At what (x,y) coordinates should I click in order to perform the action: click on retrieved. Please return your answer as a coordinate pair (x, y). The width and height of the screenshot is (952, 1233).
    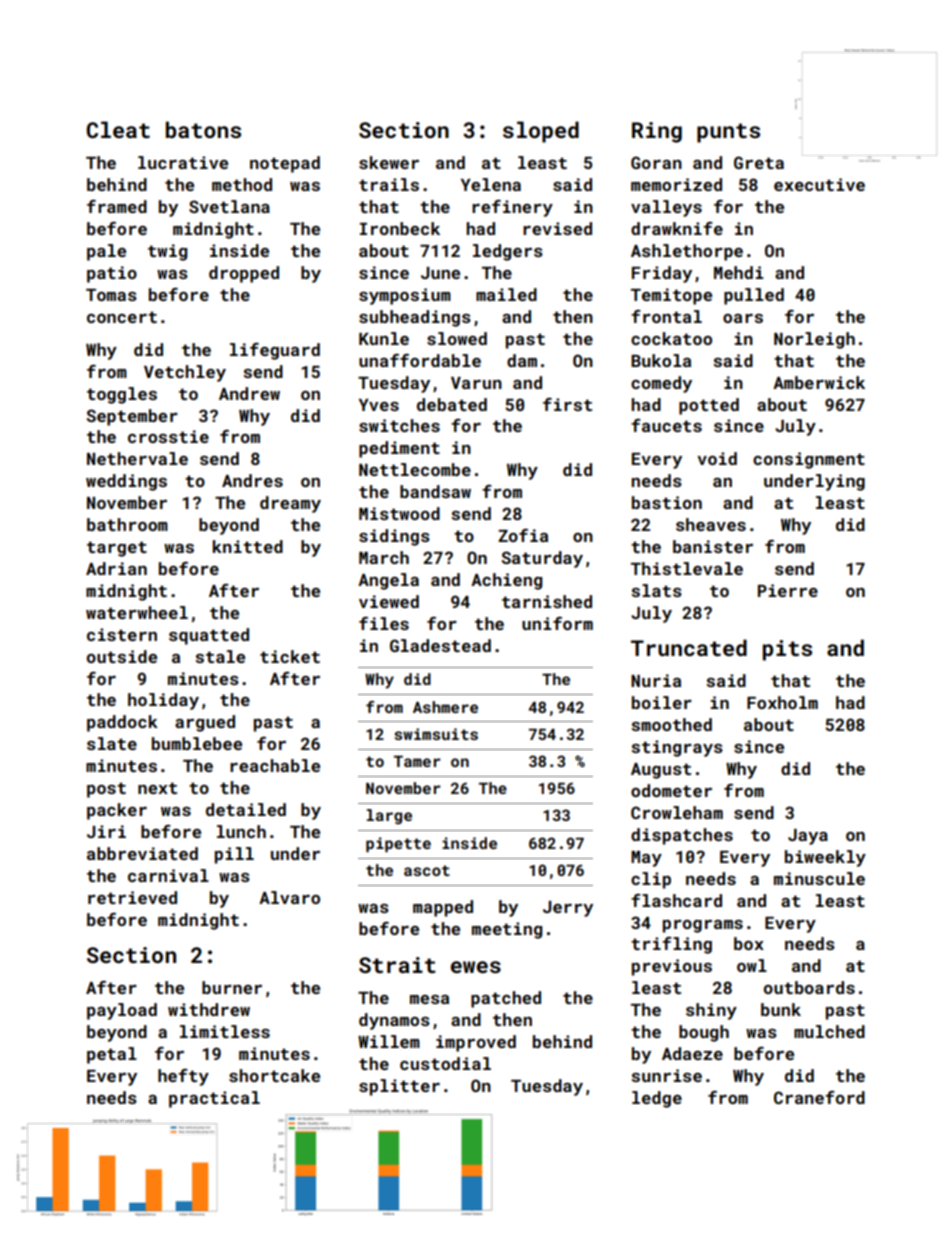
    Looking at the image, I should click on (132, 897).
